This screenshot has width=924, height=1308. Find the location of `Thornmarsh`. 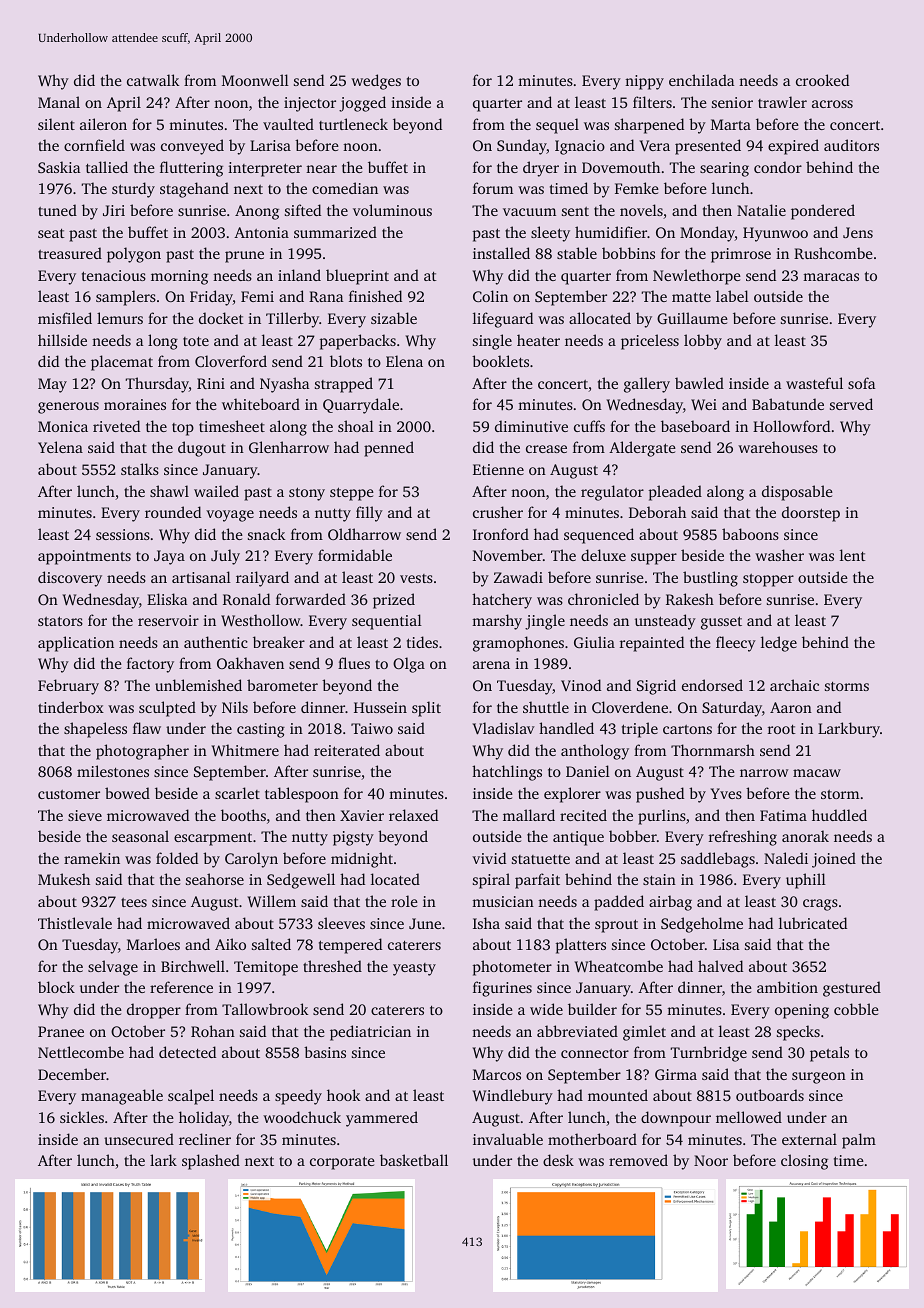

Thornmarsh is located at coordinates (713, 750).
